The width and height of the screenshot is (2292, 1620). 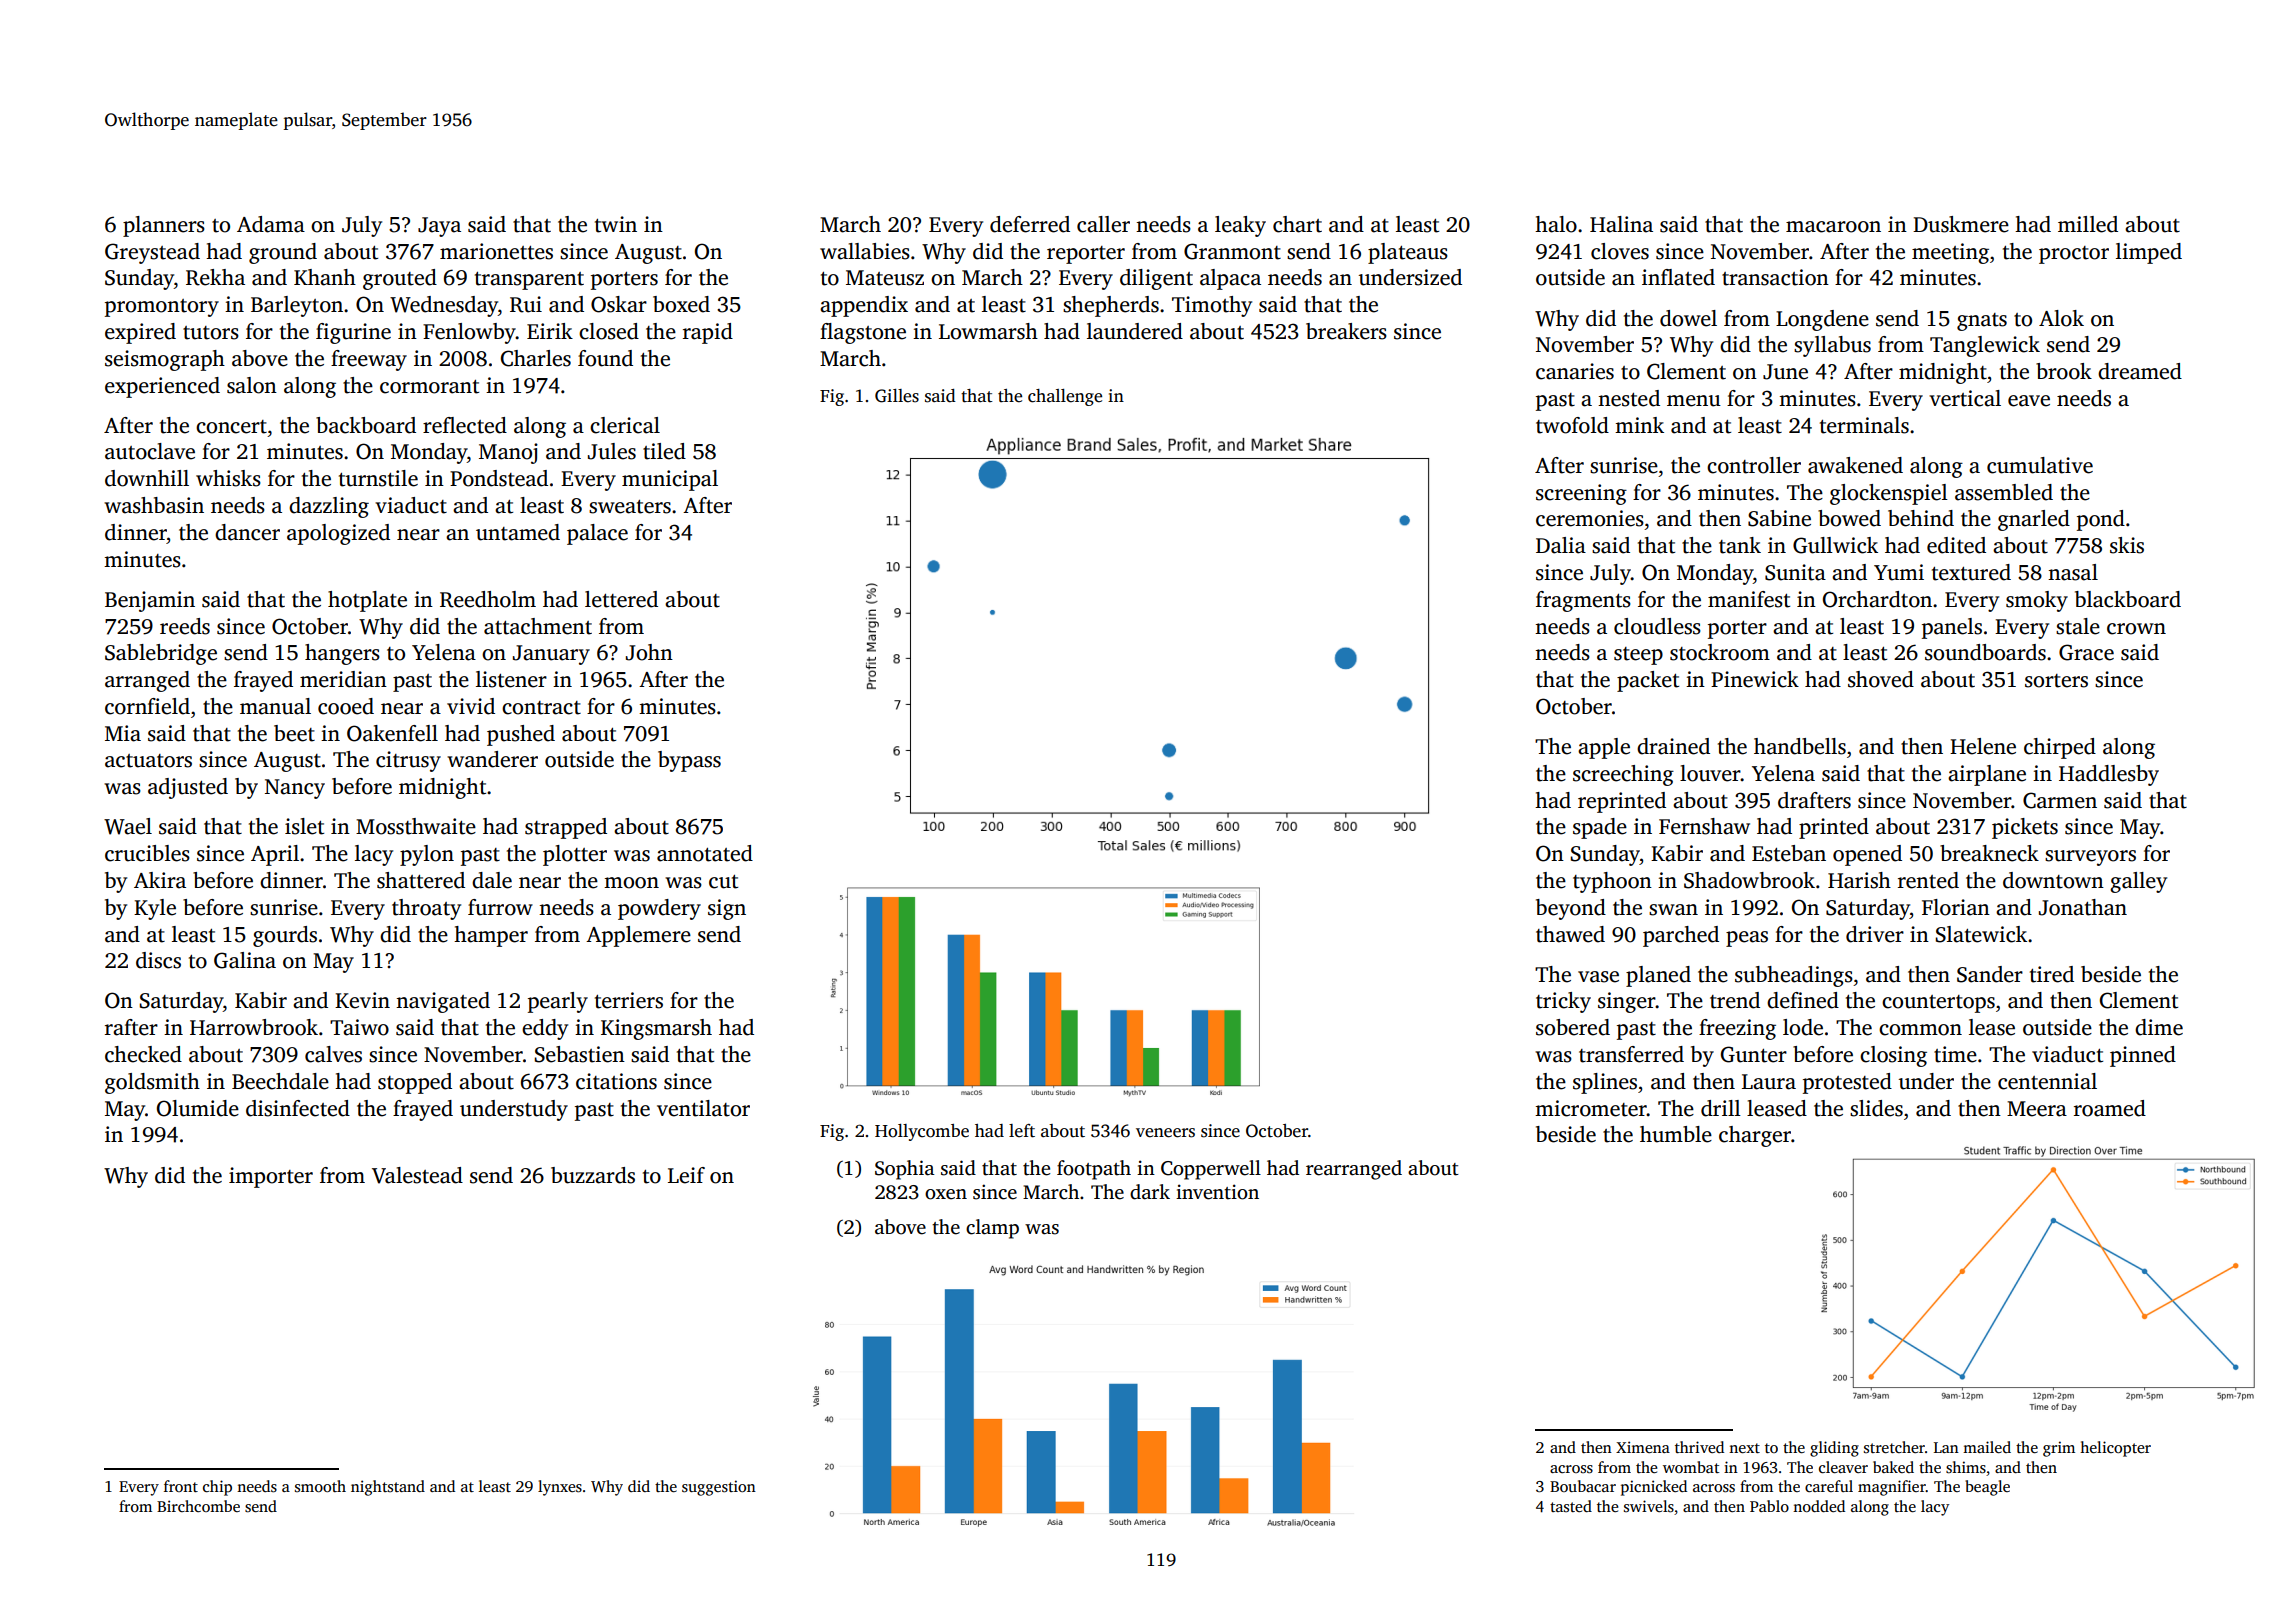 I want to click on twofold, so click(x=1572, y=425).
